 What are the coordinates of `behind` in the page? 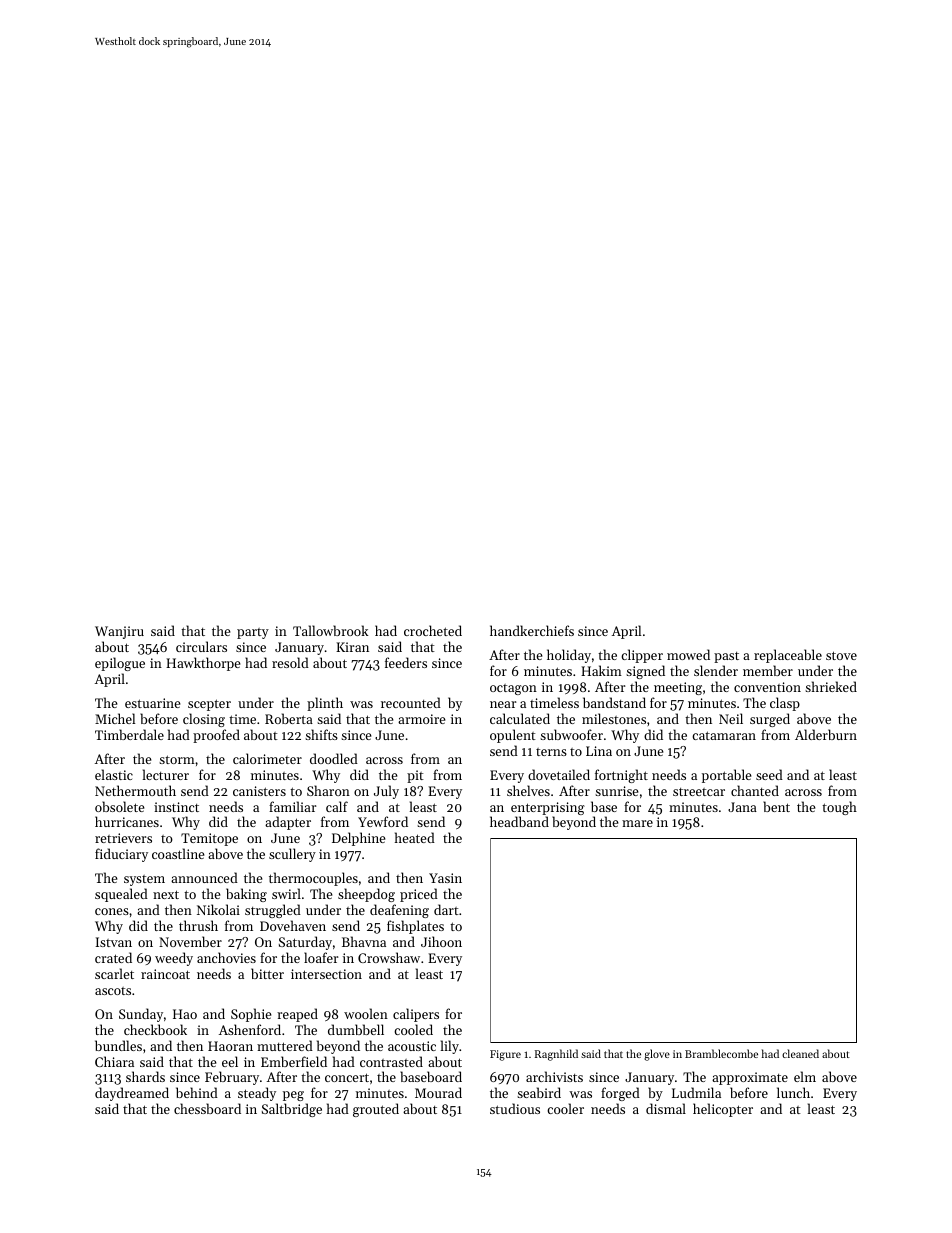 It's located at (197, 1092).
